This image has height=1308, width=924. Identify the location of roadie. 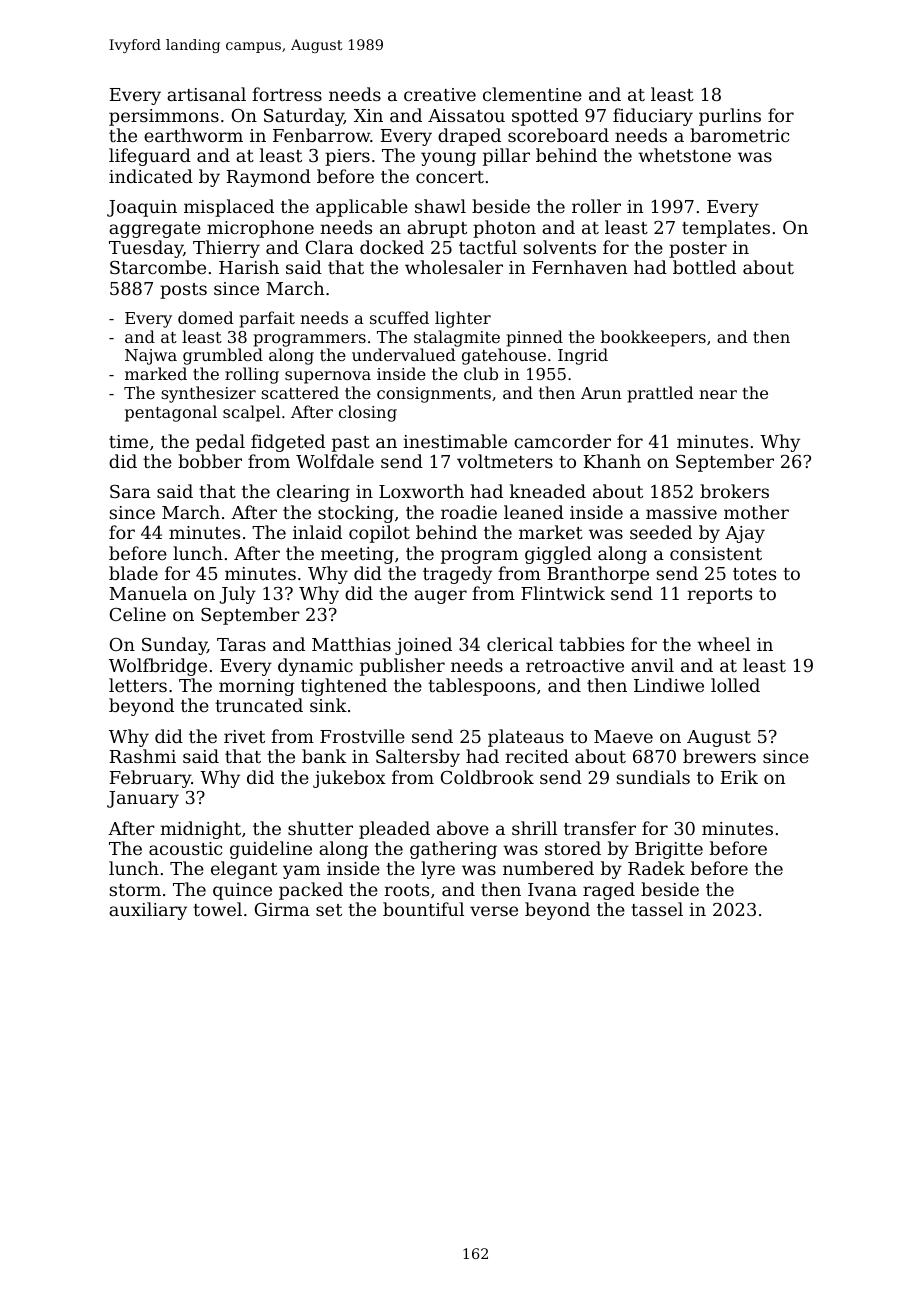
(469, 512).
